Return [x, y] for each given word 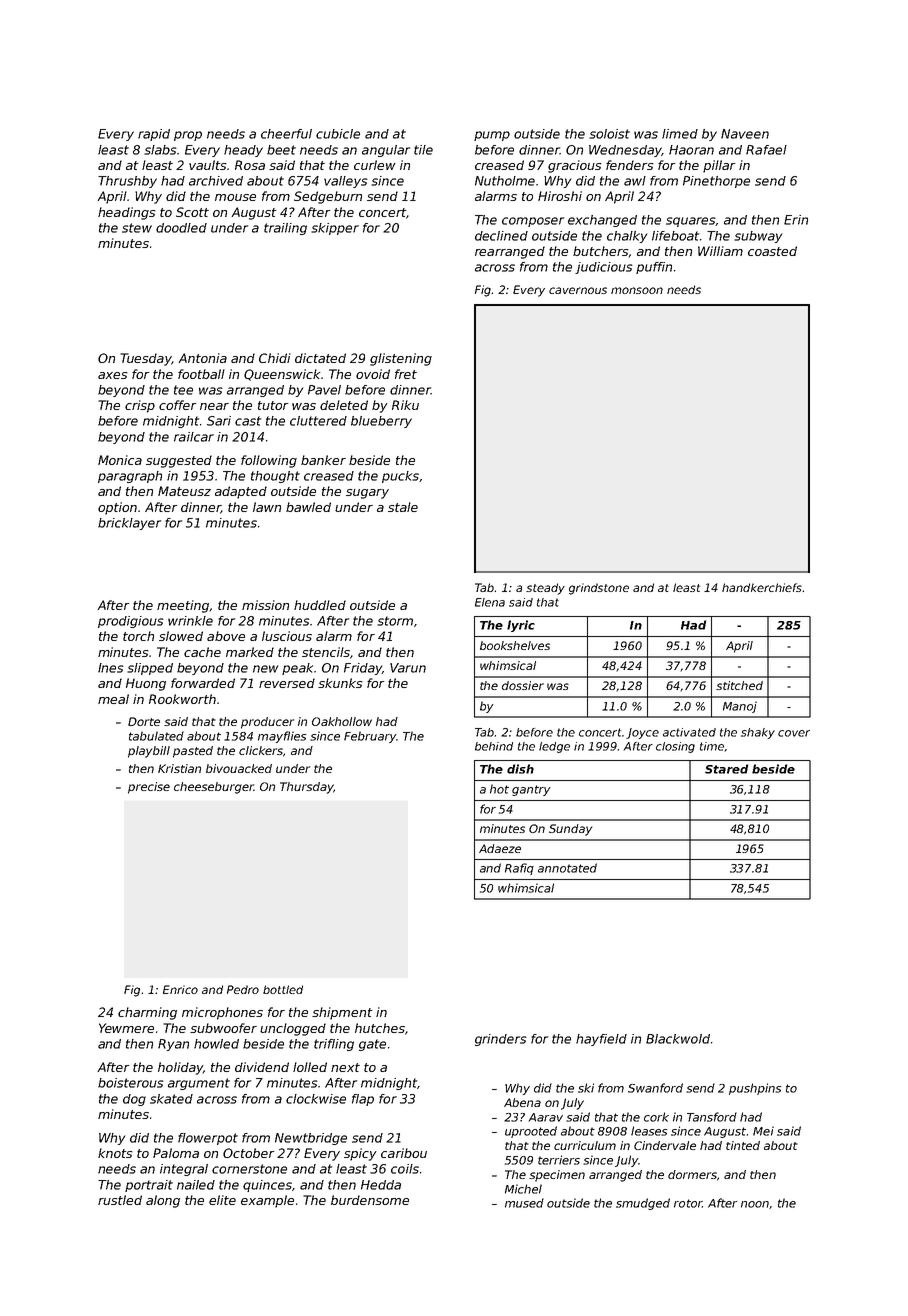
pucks [400, 477]
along [163, 1201]
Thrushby [127, 182]
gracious [575, 166]
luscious [287, 636]
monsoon [637, 290]
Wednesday [625, 151]
